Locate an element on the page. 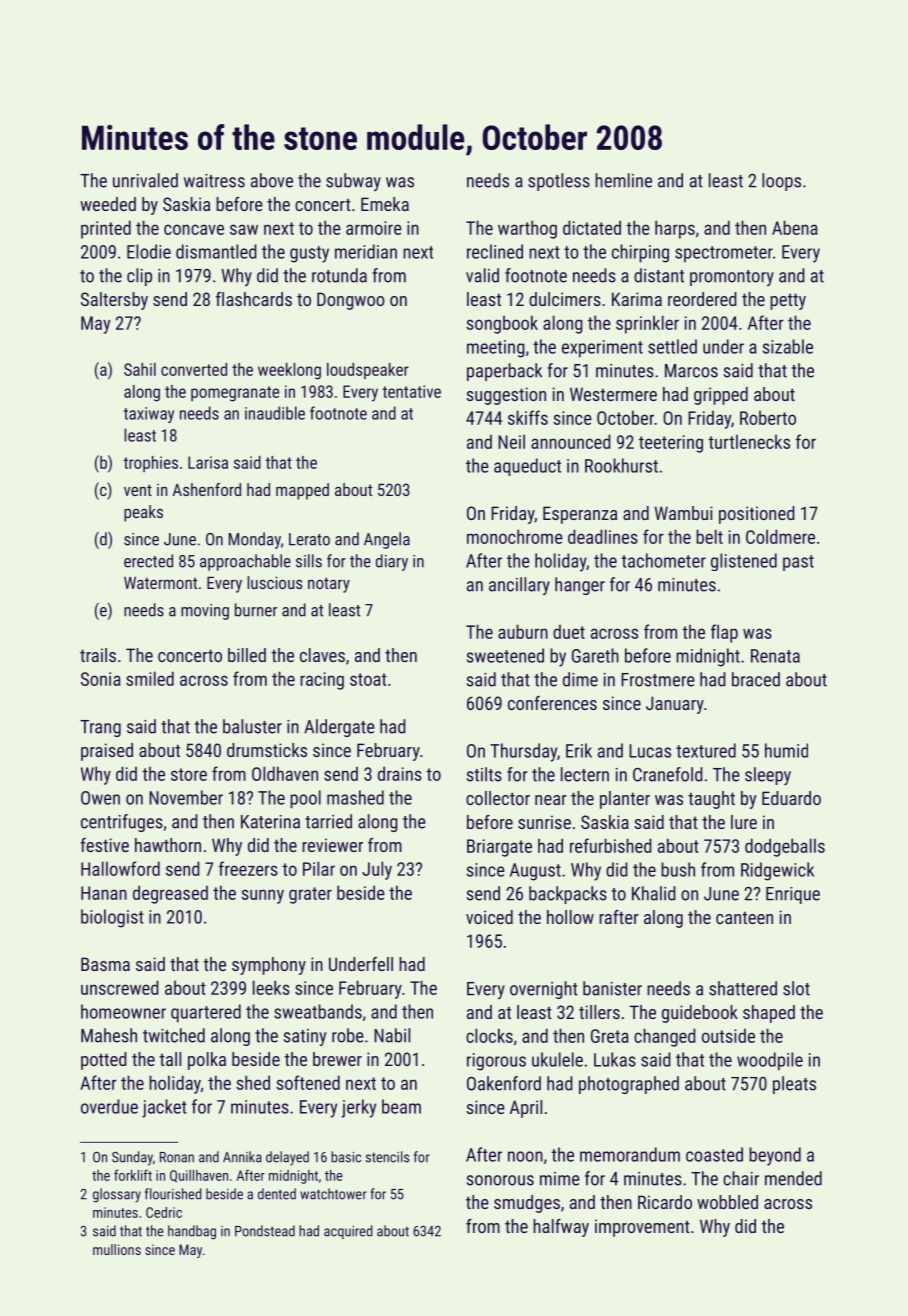 Image resolution: width=908 pixels, height=1316 pixels. overdue is located at coordinates (109, 1106).
